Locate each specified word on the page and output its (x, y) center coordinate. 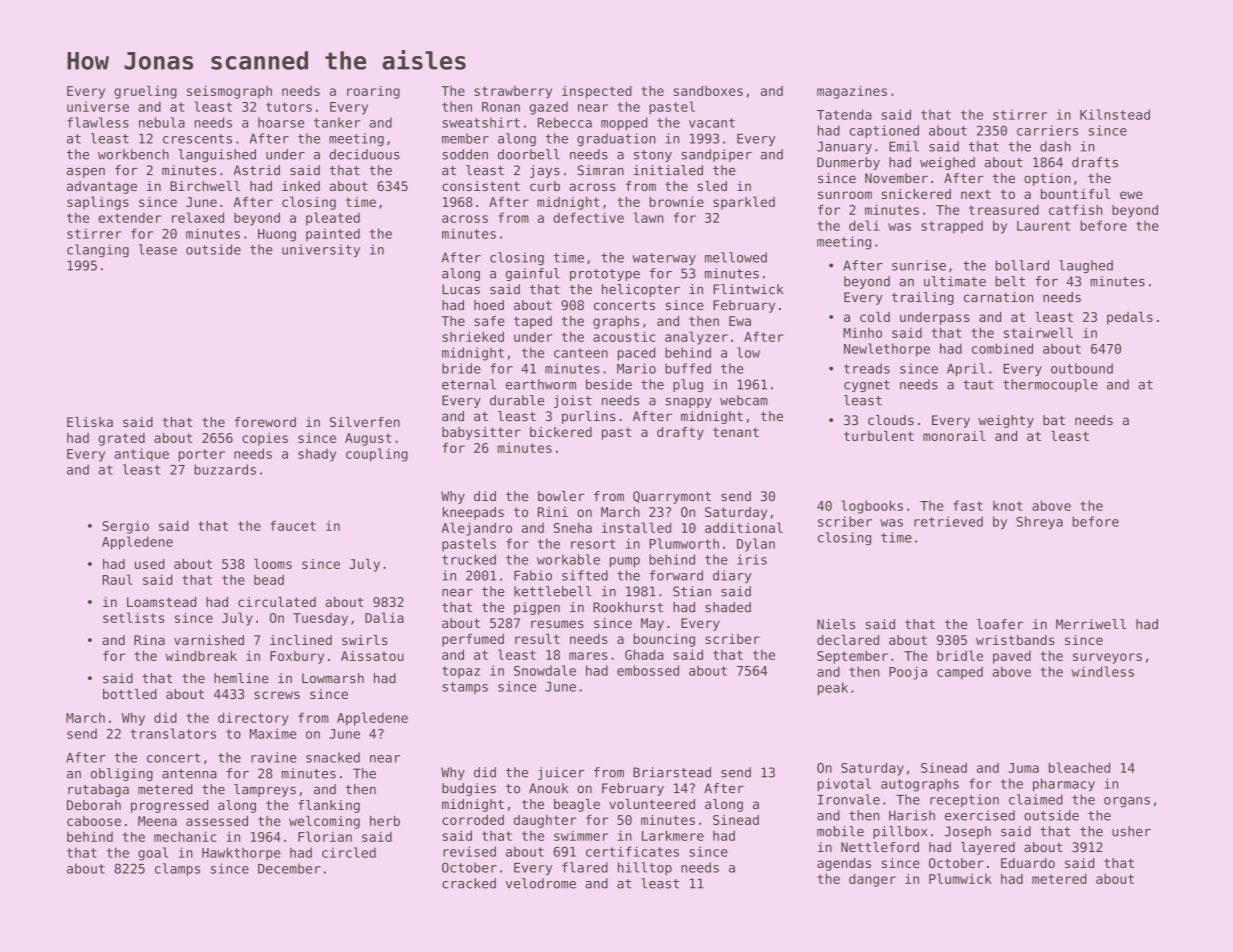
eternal (469, 384)
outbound (1082, 368)
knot (1008, 506)
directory (253, 719)
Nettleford (880, 847)
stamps (465, 688)
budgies (469, 789)
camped (960, 673)
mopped (624, 124)
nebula (162, 122)
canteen (581, 353)
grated (121, 439)
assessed (217, 821)
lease (158, 249)
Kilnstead (1115, 114)
